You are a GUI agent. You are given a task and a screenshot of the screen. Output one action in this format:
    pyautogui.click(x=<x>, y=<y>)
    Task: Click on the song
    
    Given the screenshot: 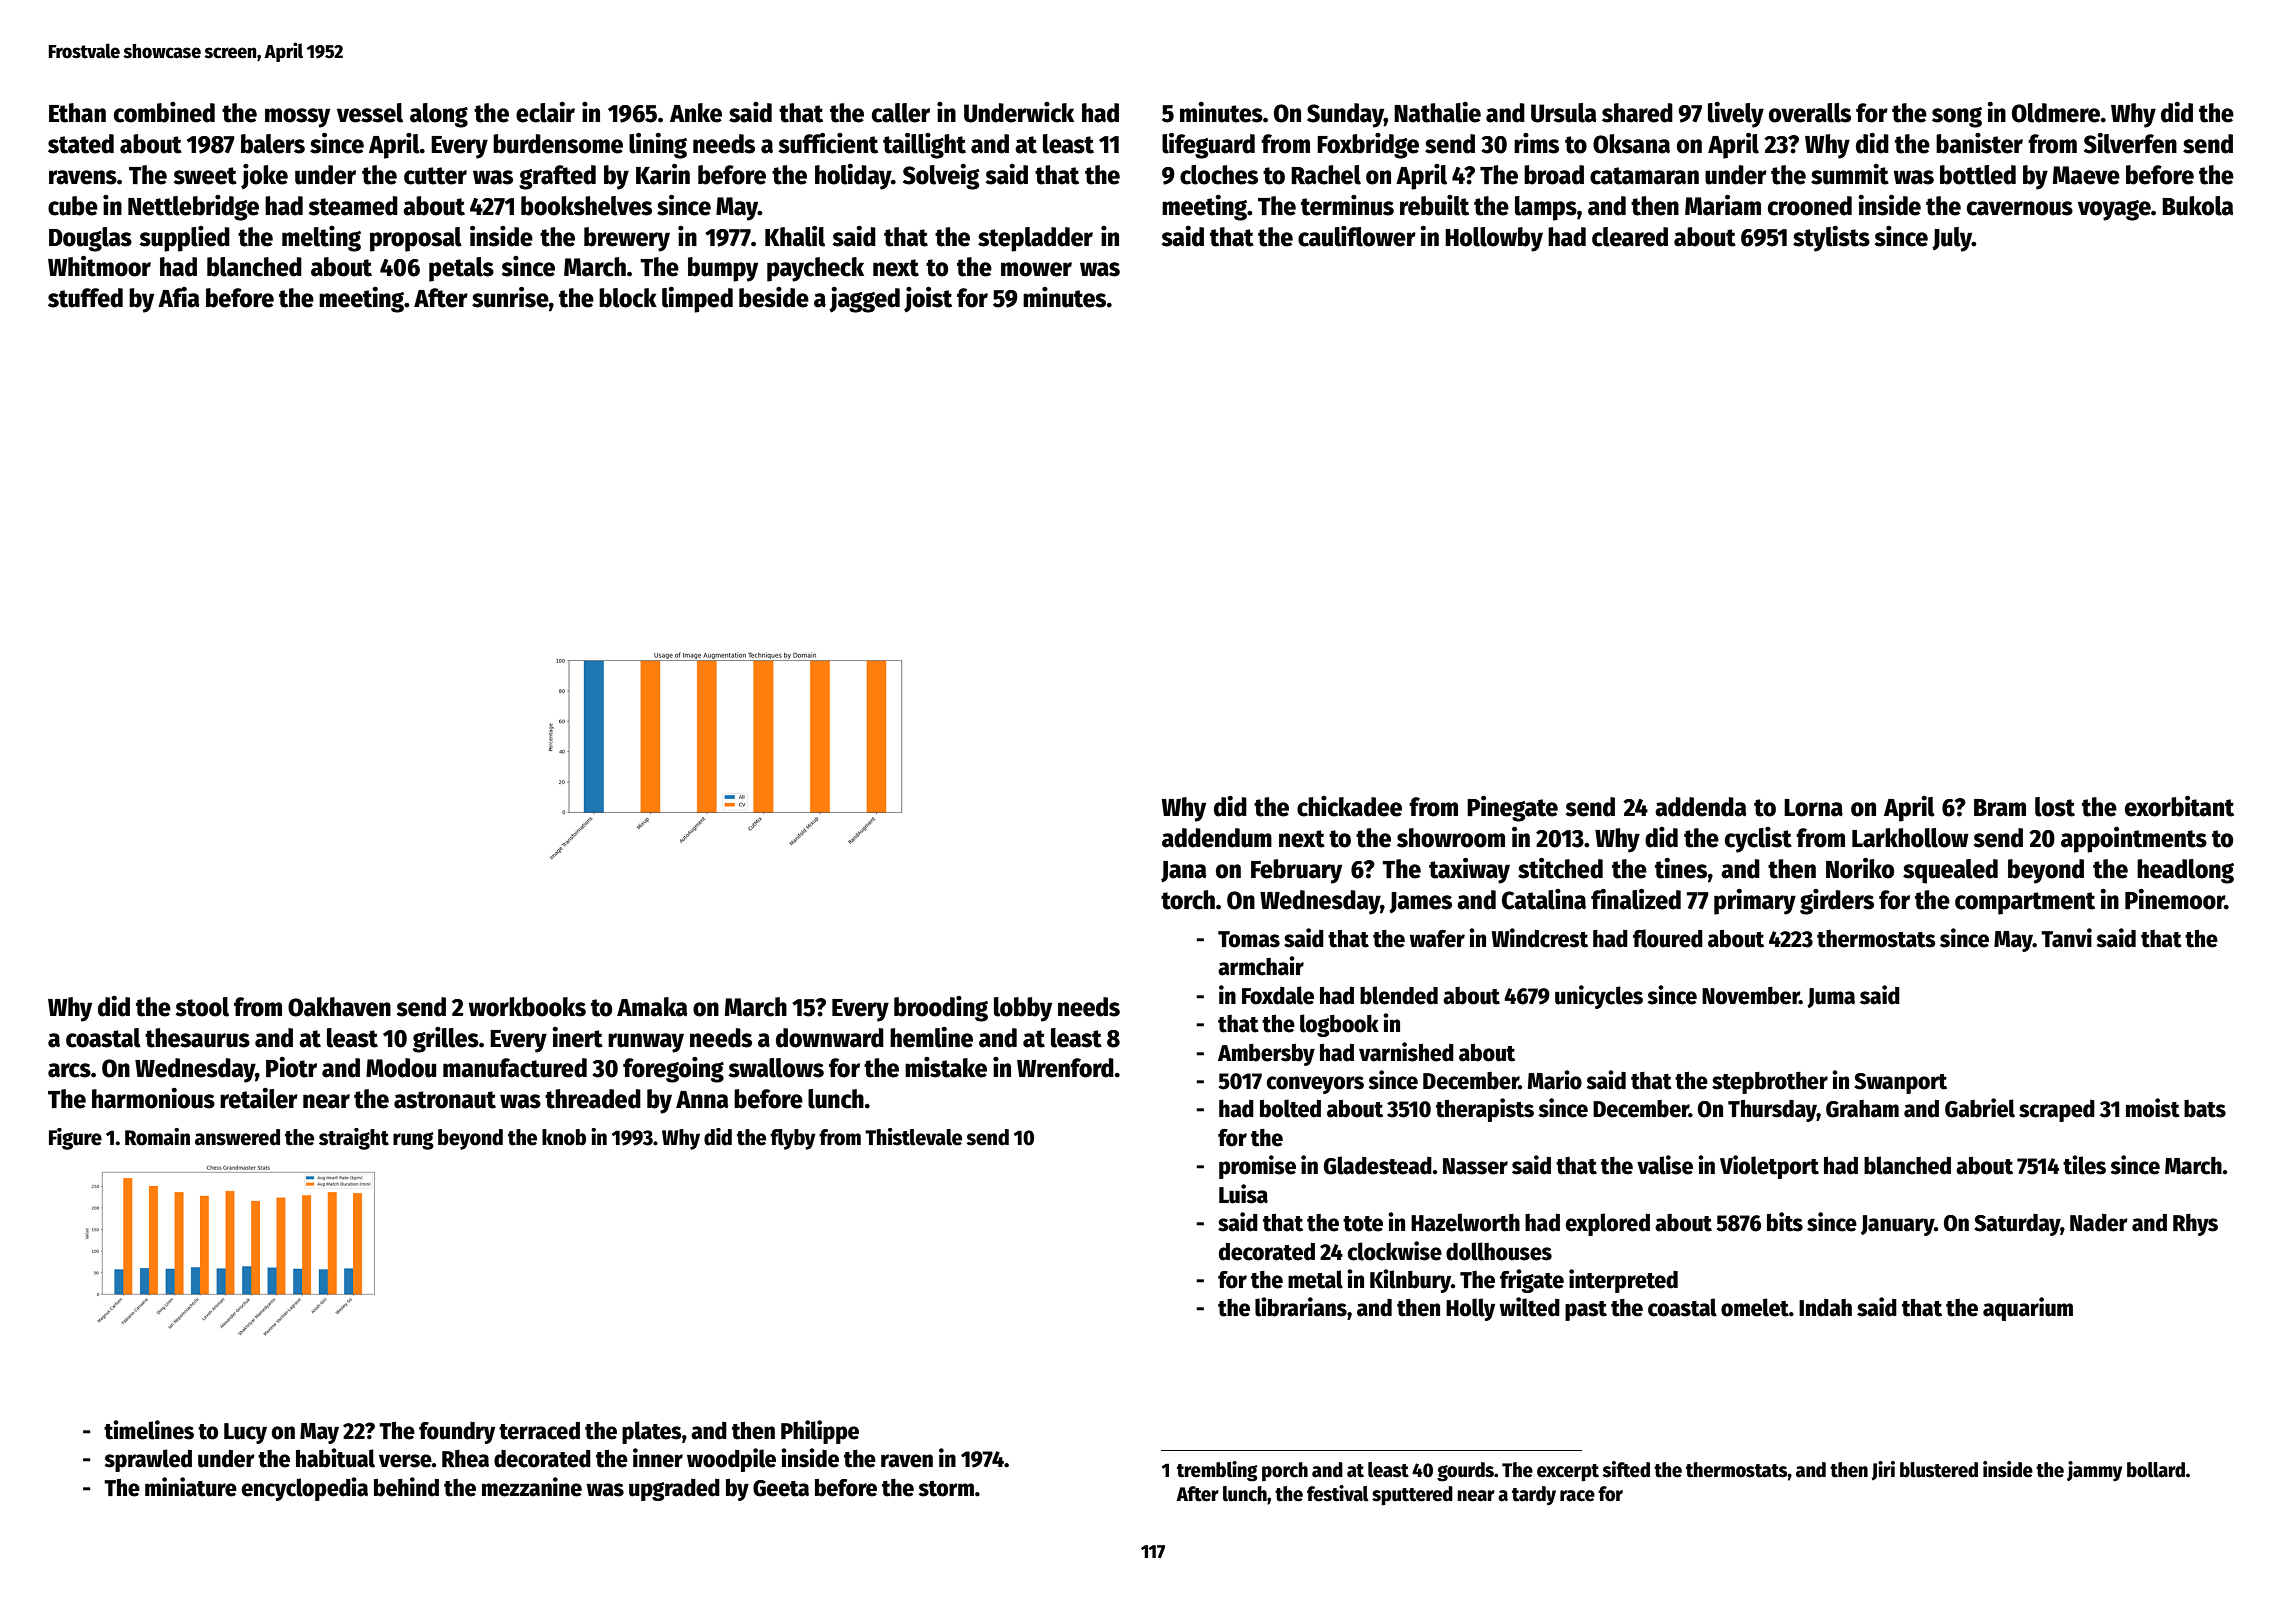 What is the action you would take?
    pyautogui.click(x=1957, y=117)
